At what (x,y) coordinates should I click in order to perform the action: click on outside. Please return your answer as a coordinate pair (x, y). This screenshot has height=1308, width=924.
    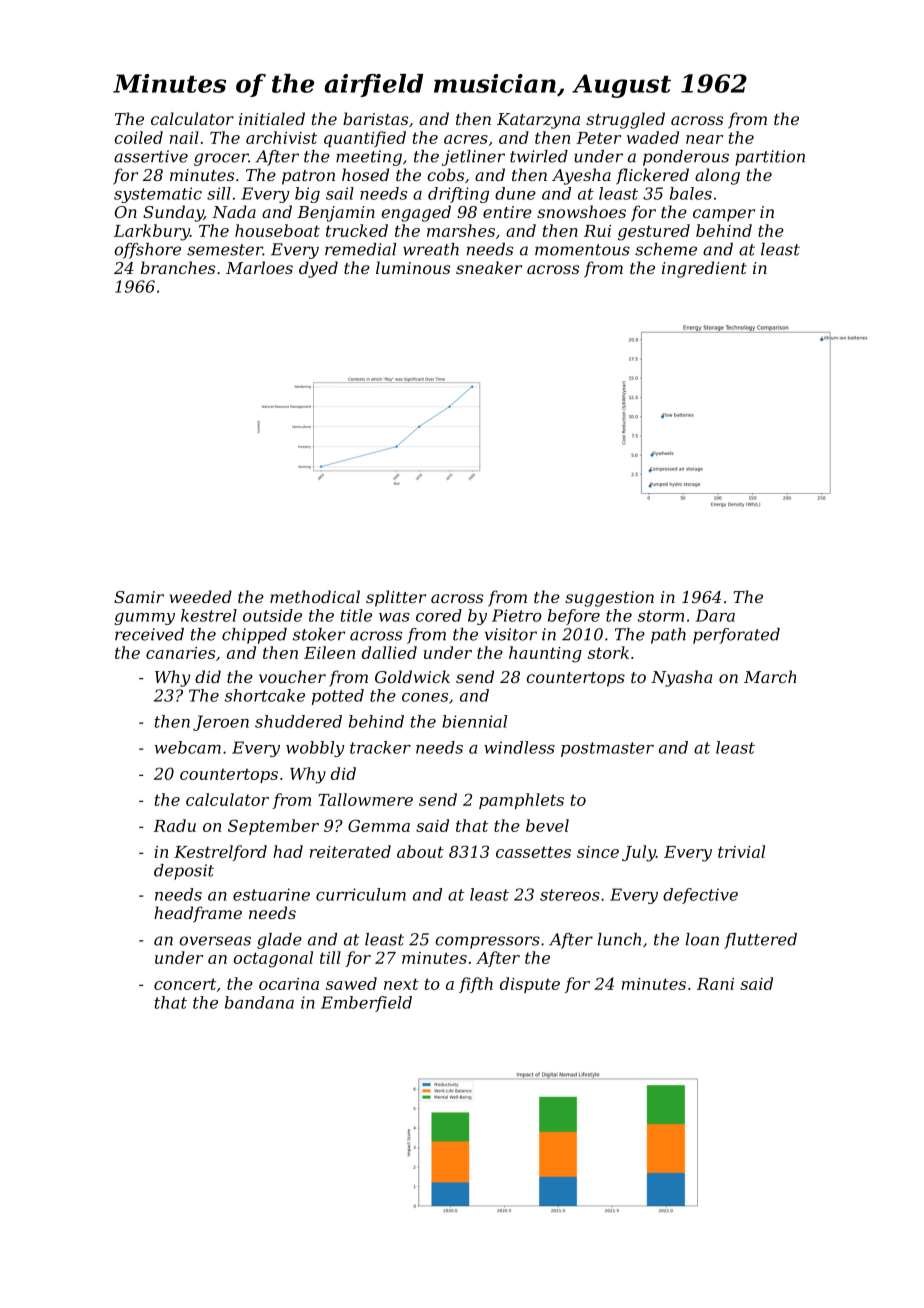
    Looking at the image, I should click on (272, 615).
